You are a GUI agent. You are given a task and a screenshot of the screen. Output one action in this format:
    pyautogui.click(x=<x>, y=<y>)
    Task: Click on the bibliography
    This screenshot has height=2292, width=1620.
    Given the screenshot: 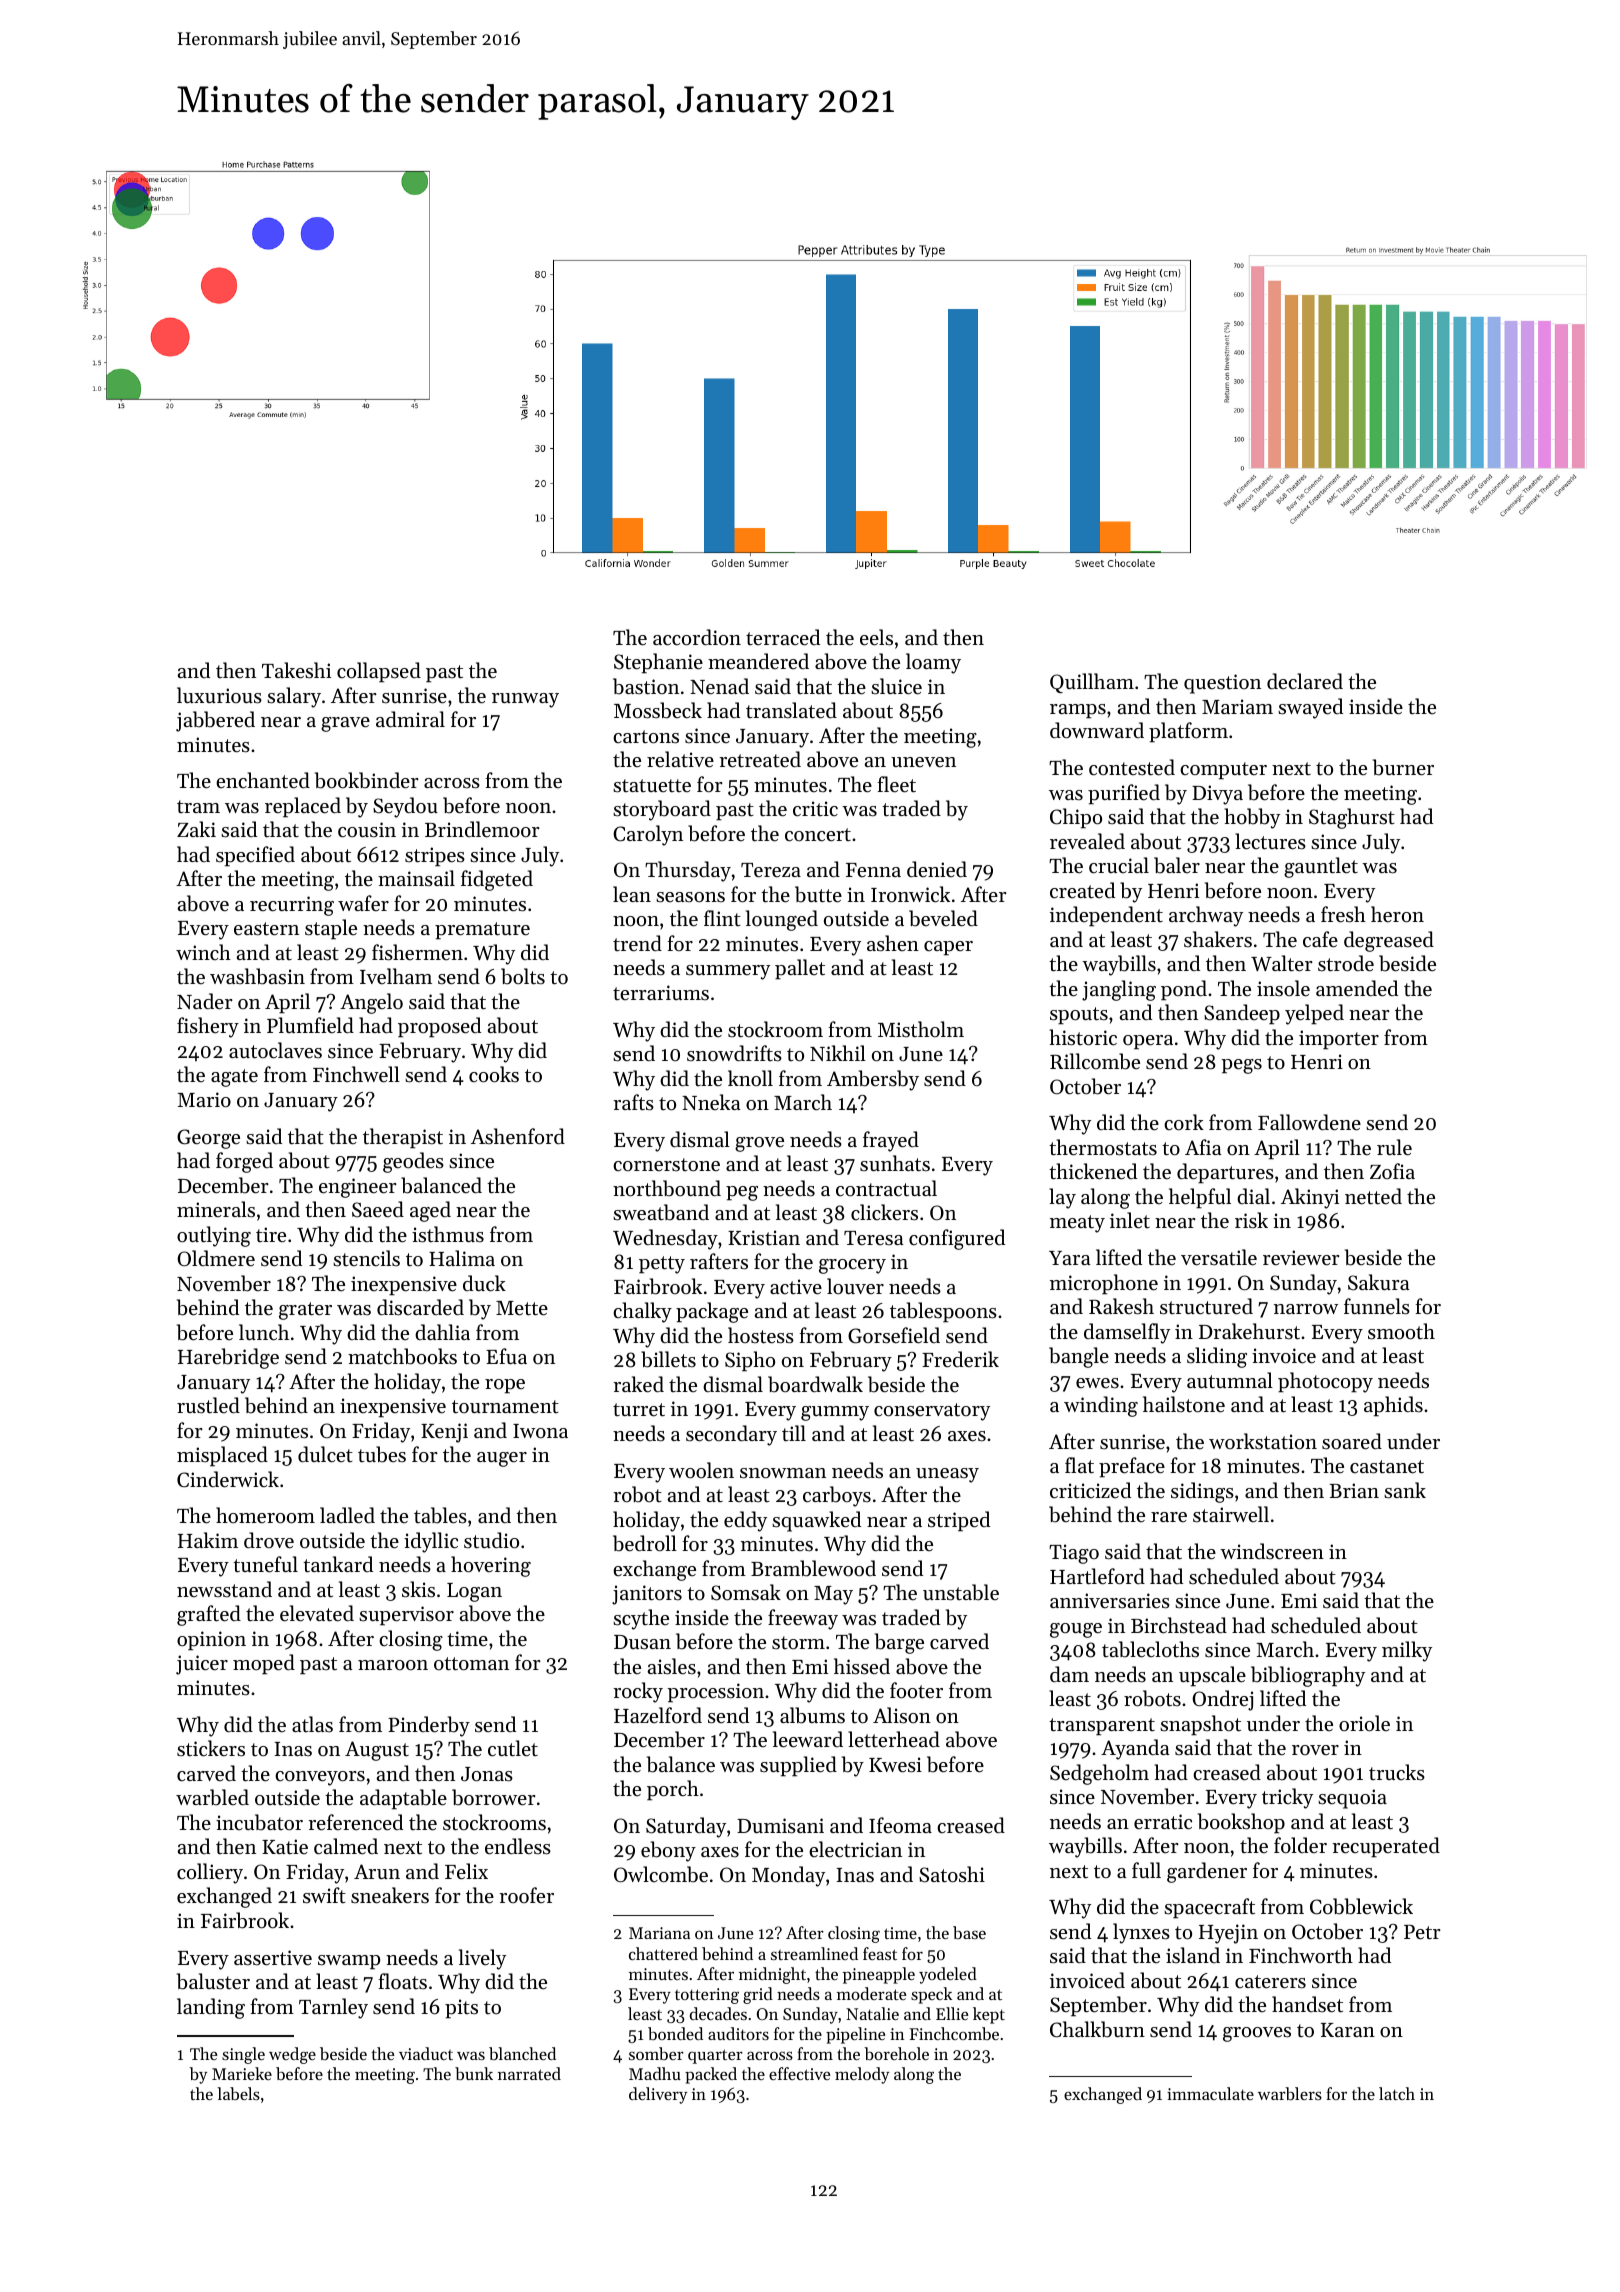 What is the action you would take?
    pyautogui.click(x=1308, y=1676)
